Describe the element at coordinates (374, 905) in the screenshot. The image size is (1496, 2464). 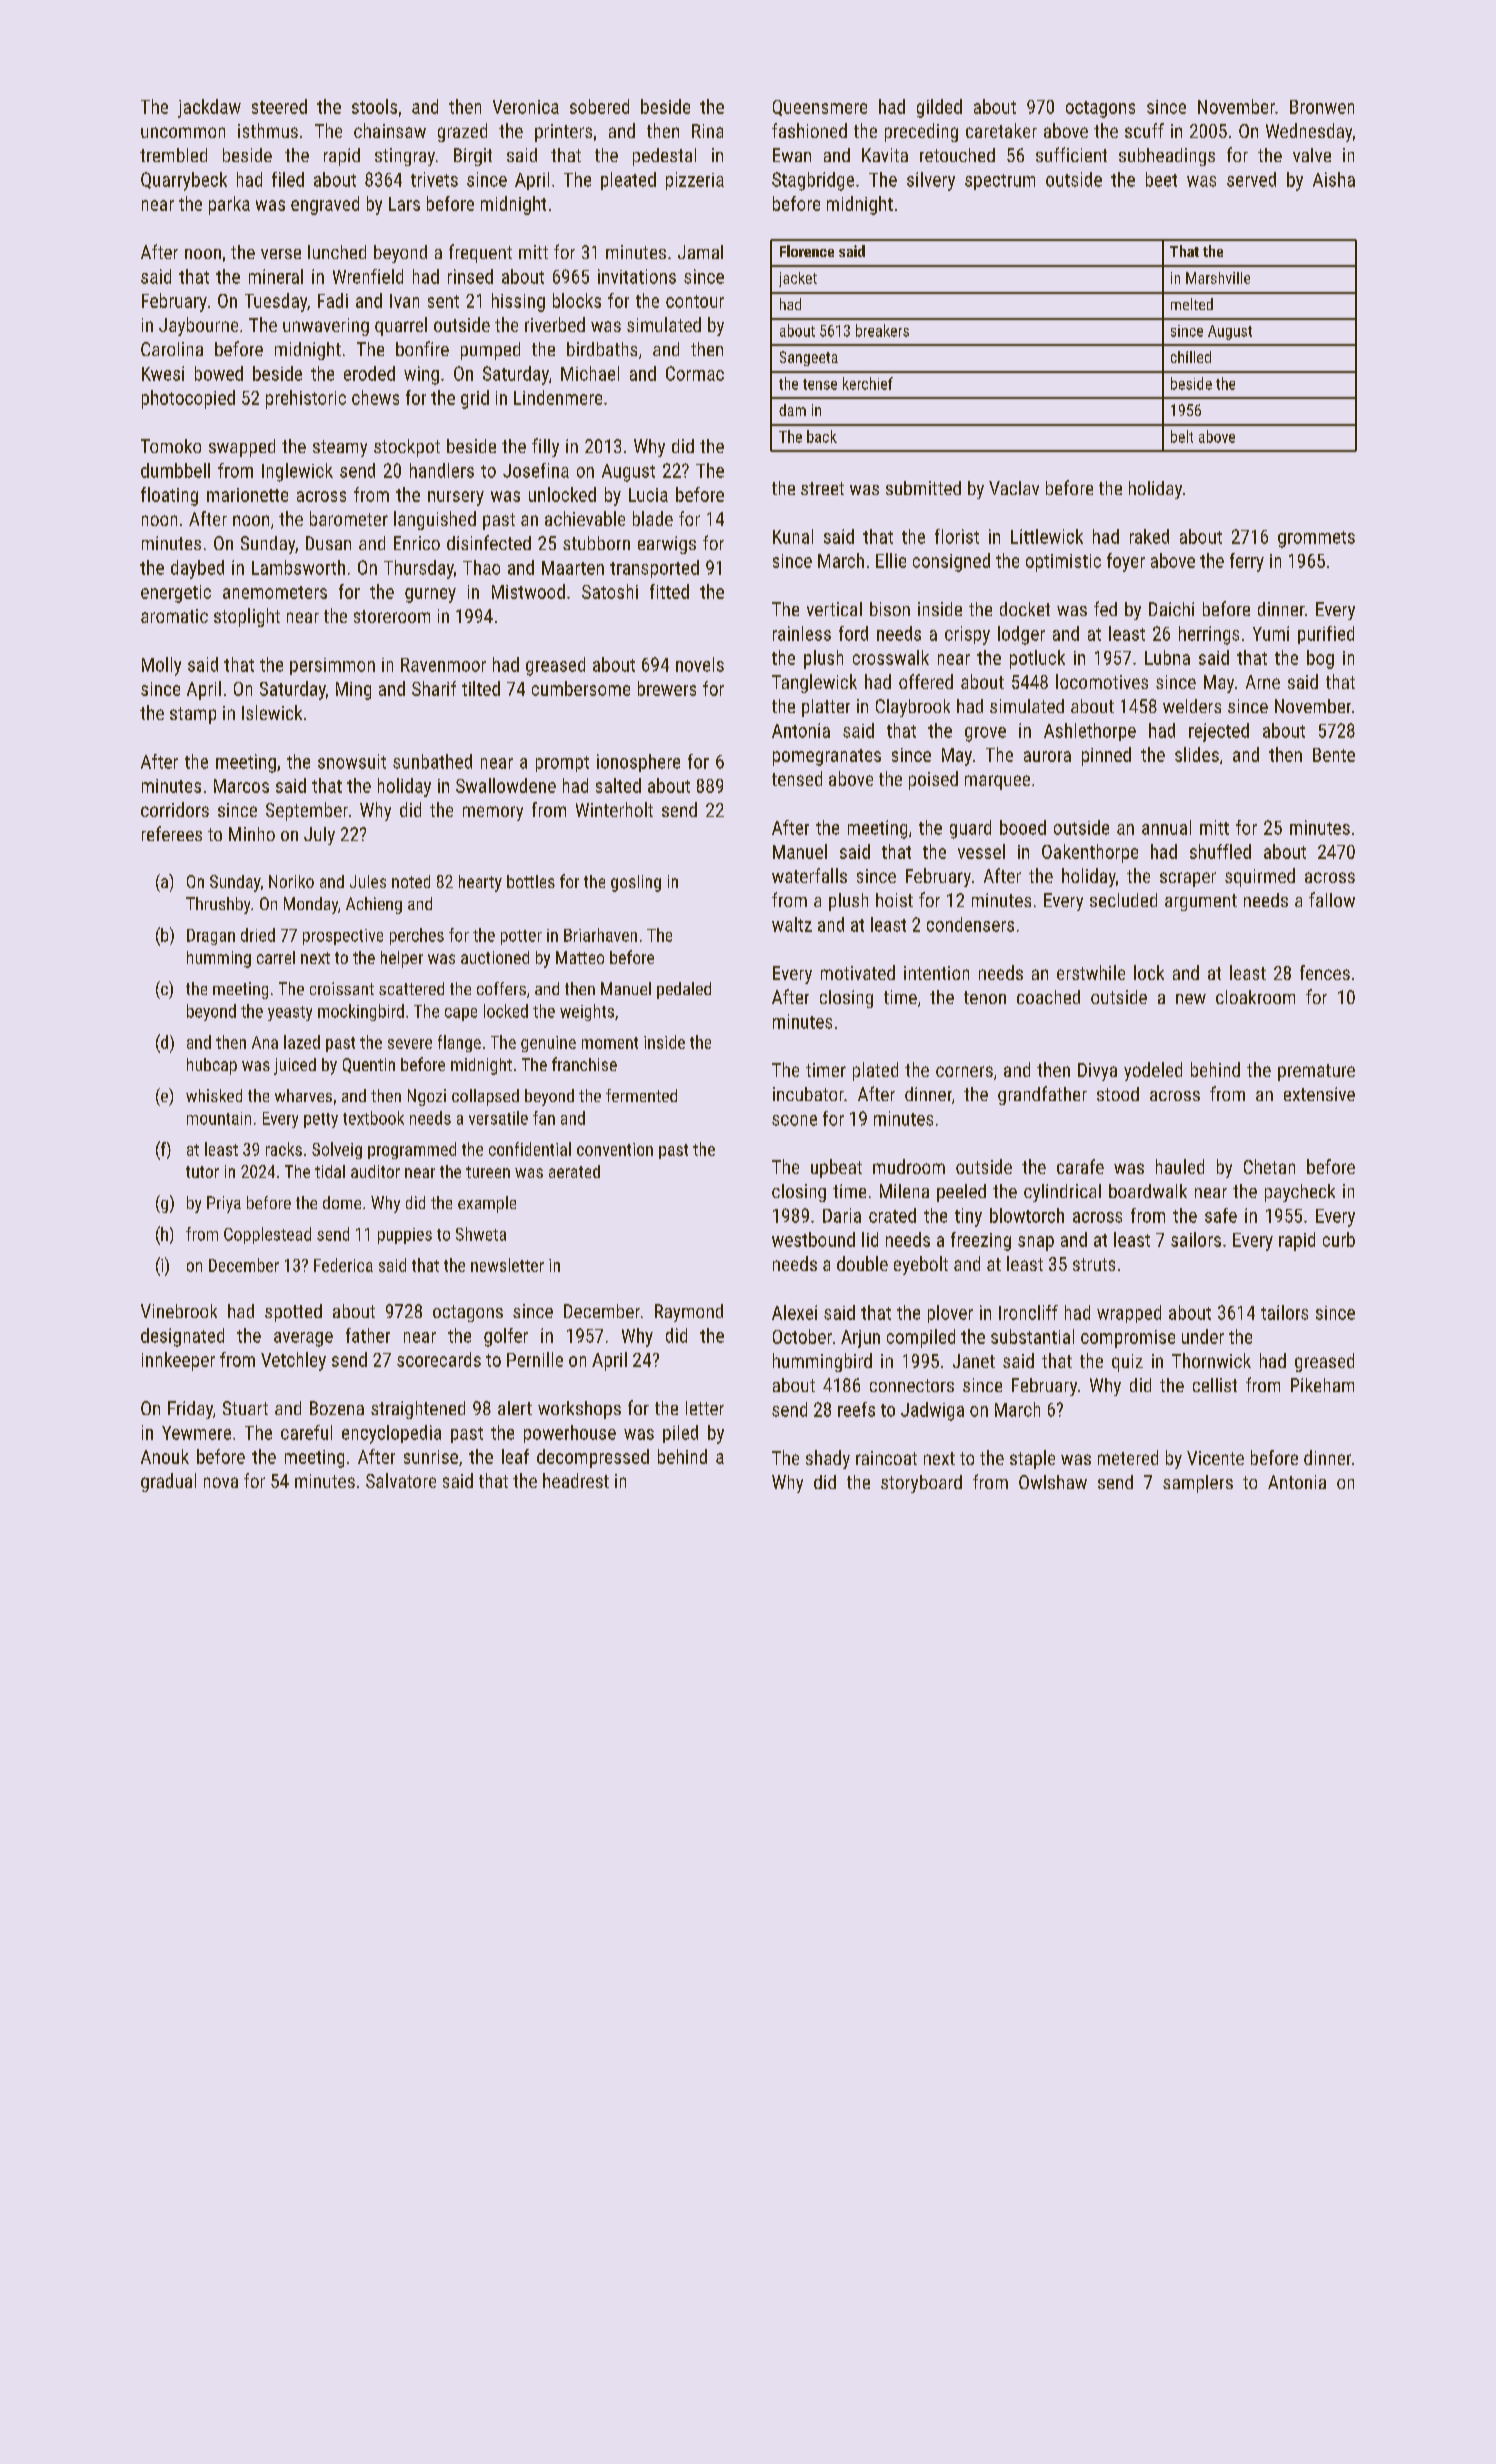
I see `Achieng` at that location.
